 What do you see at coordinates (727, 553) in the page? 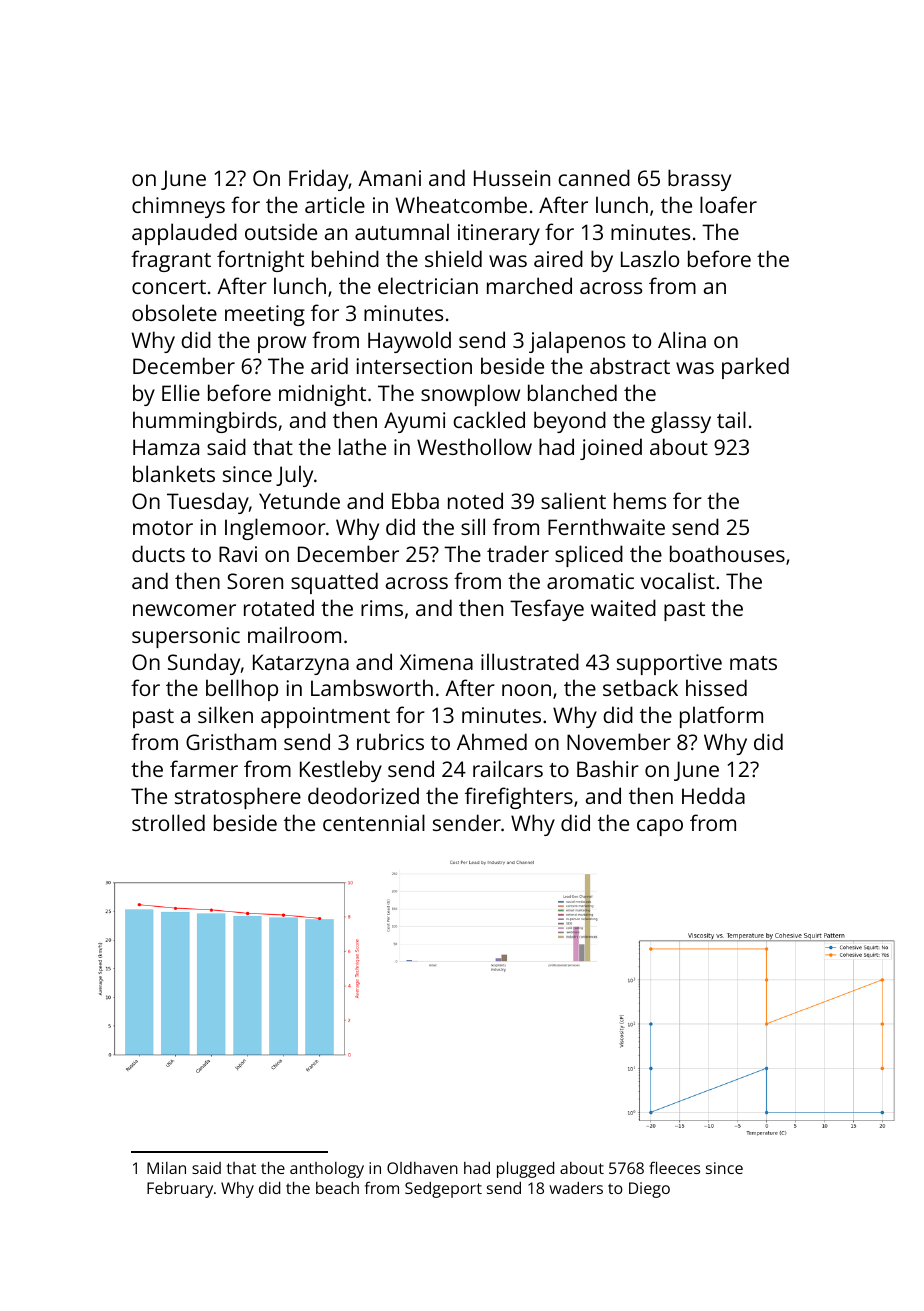
I see `boathouses` at bounding box center [727, 553].
